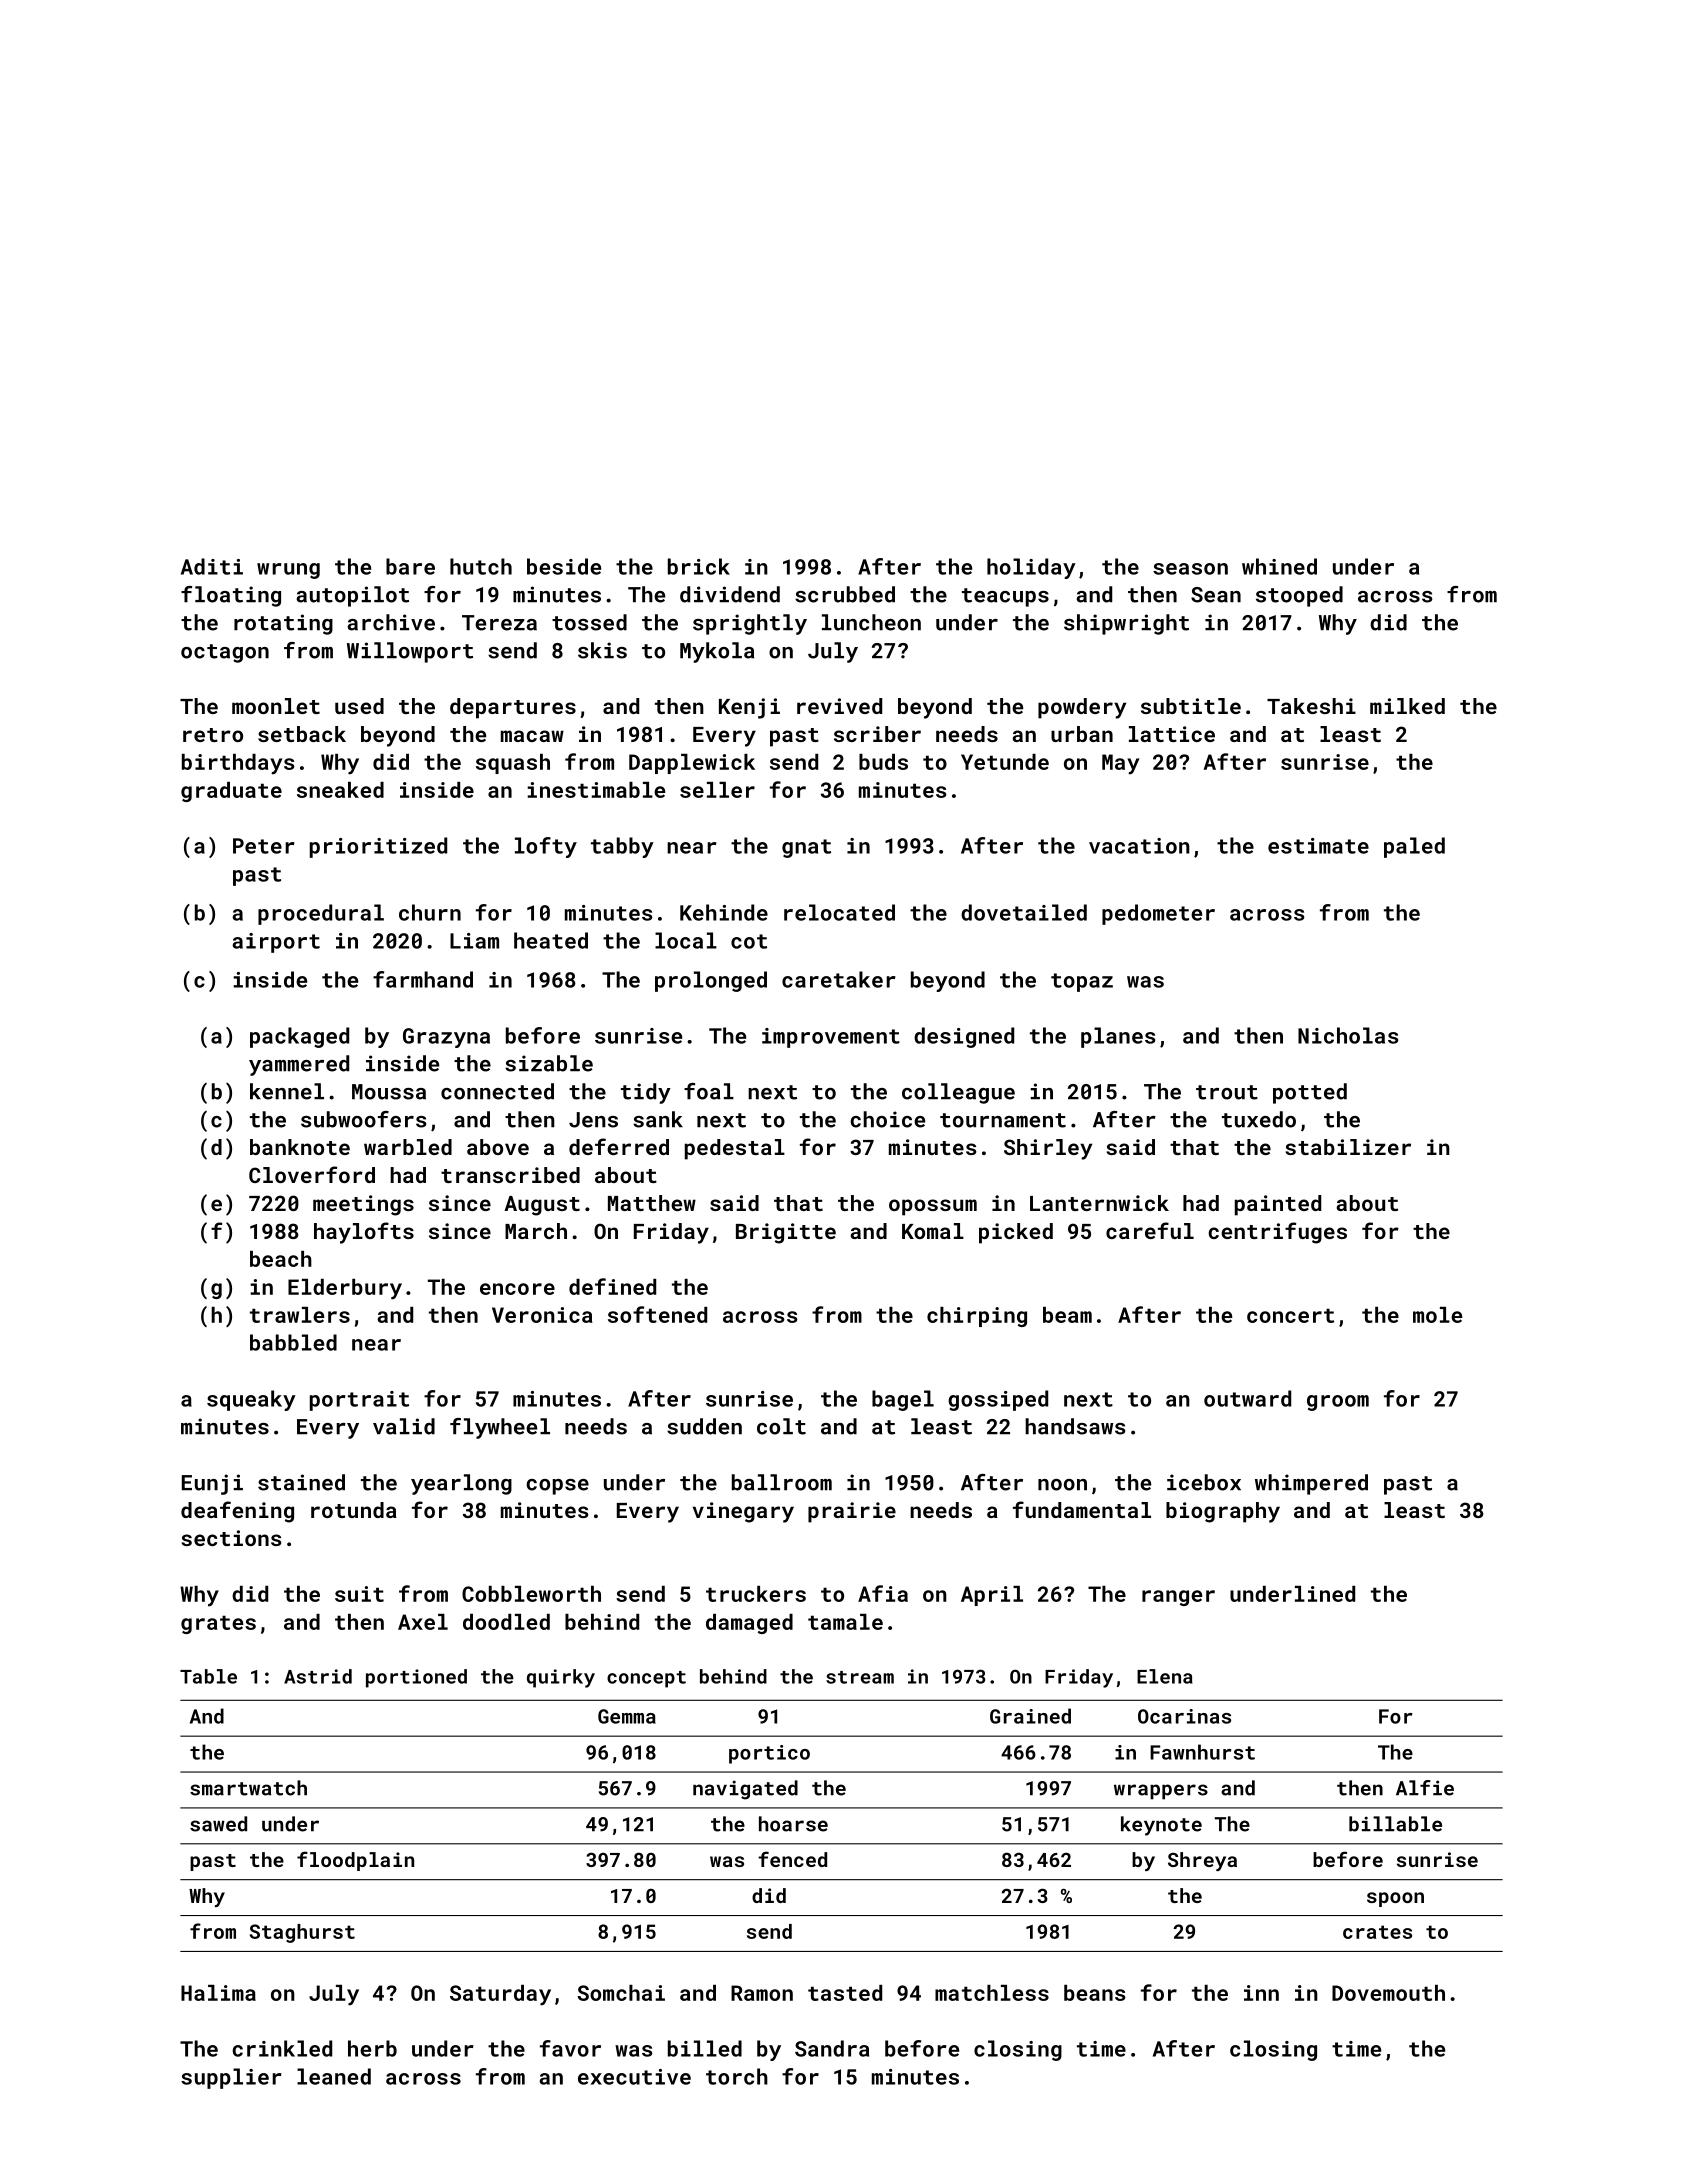 This document has width=1683, height=2178. What do you see at coordinates (1299, 596) in the document?
I see `stooped` at bounding box center [1299, 596].
